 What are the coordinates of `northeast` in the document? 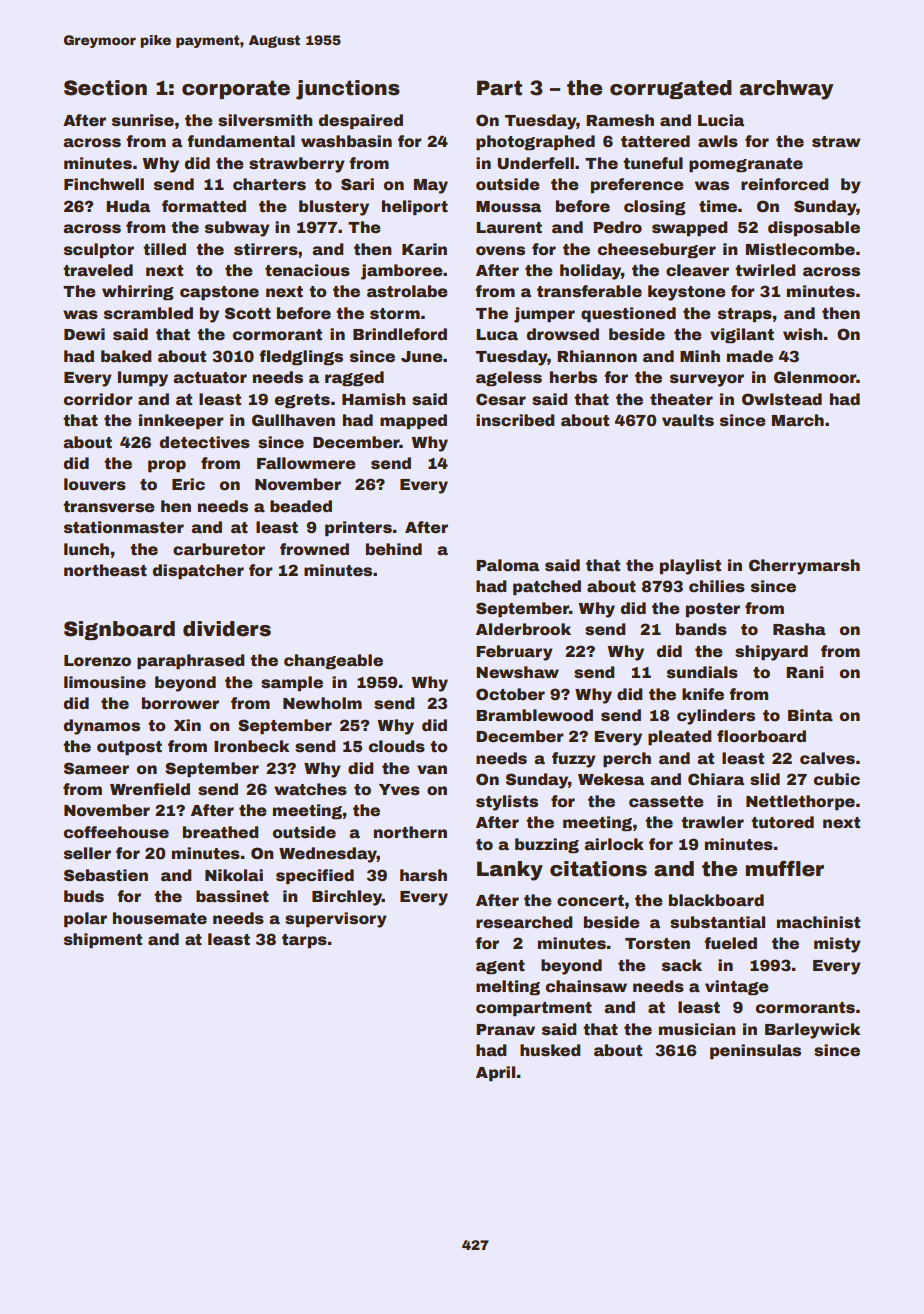 It's located at (105, 570).
